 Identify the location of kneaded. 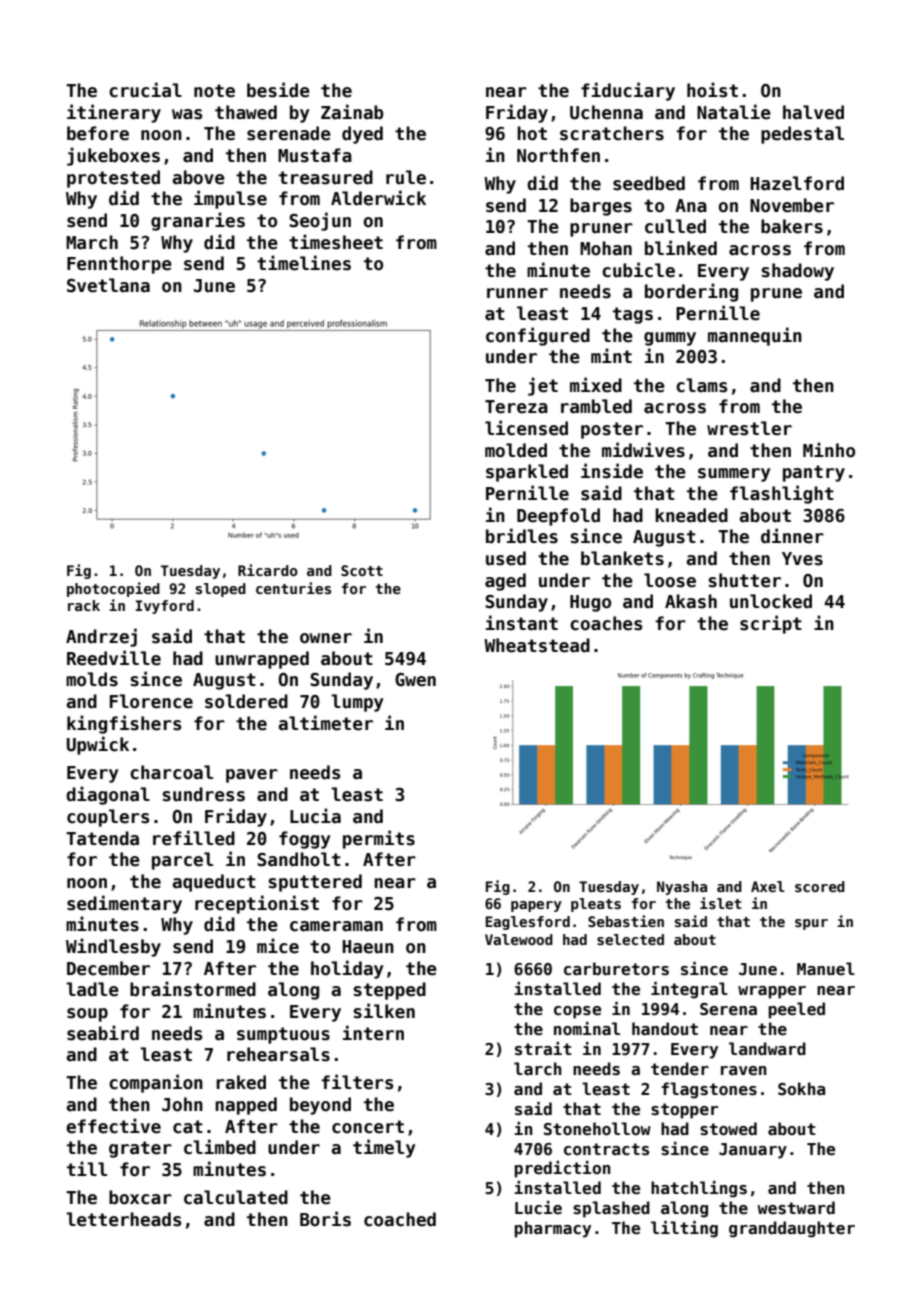
(691, 515).
